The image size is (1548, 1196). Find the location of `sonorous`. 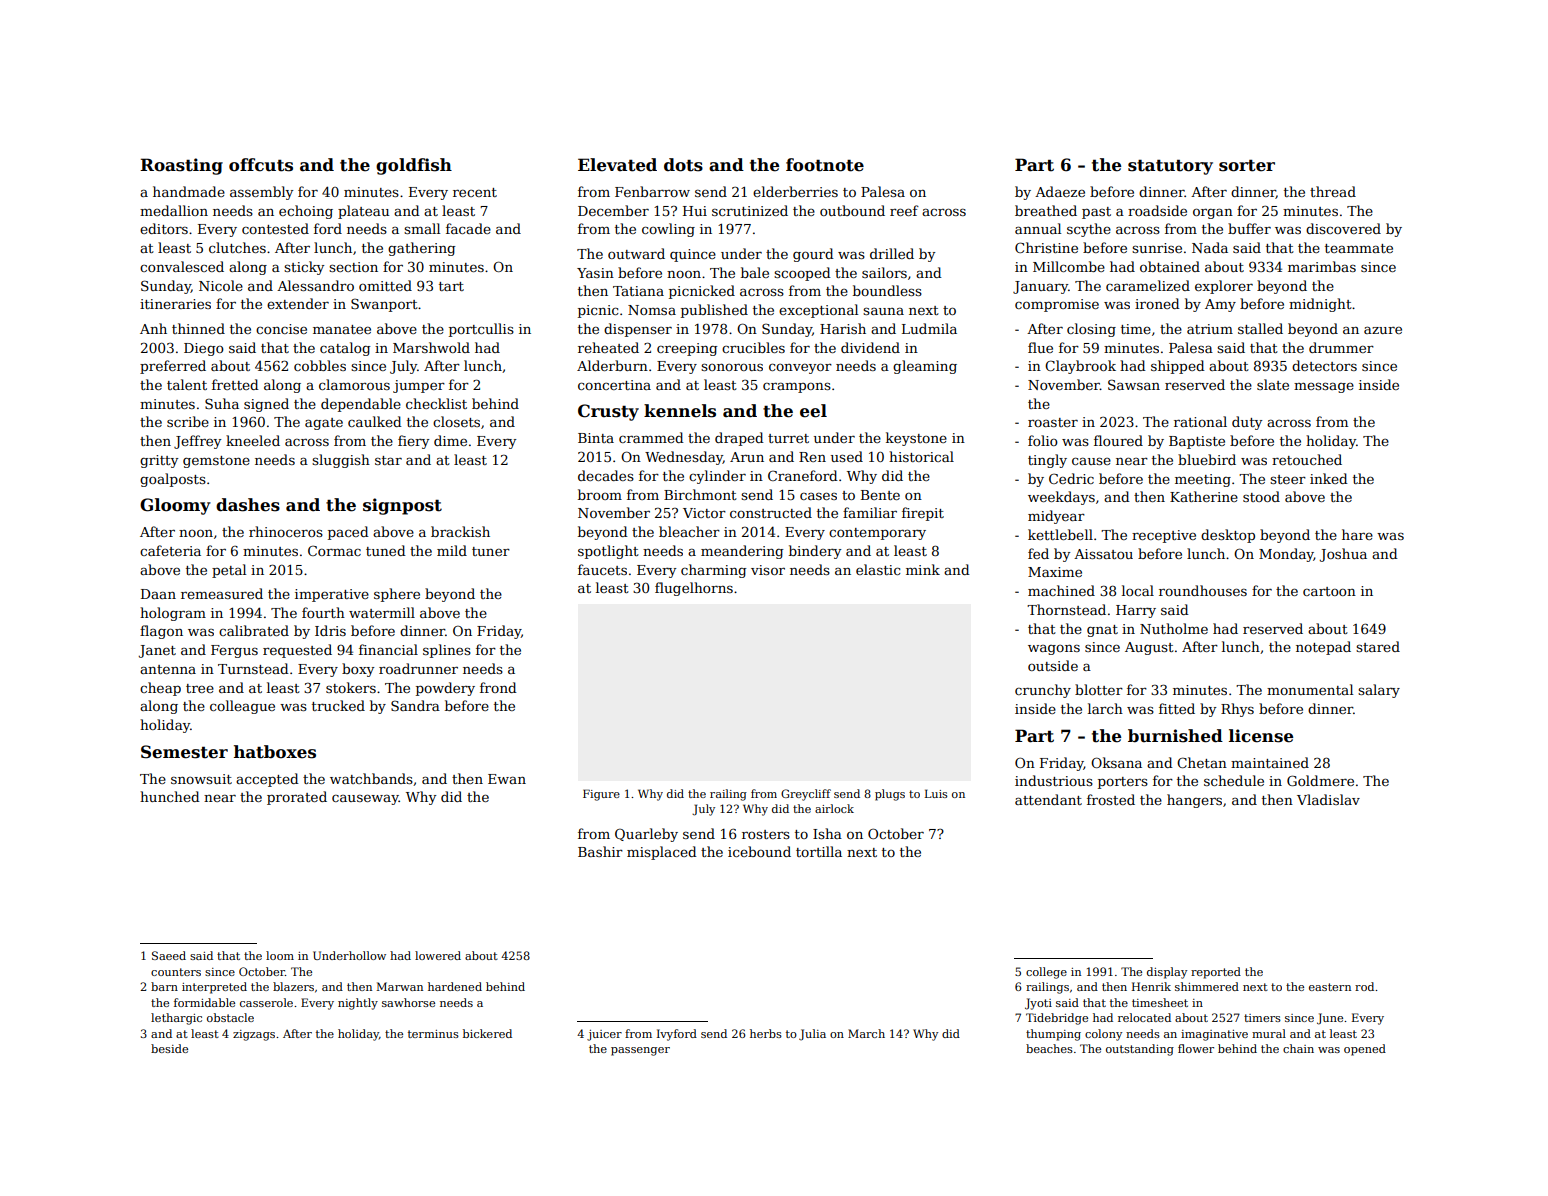

sonorous is located at coordinates (732, 367).
